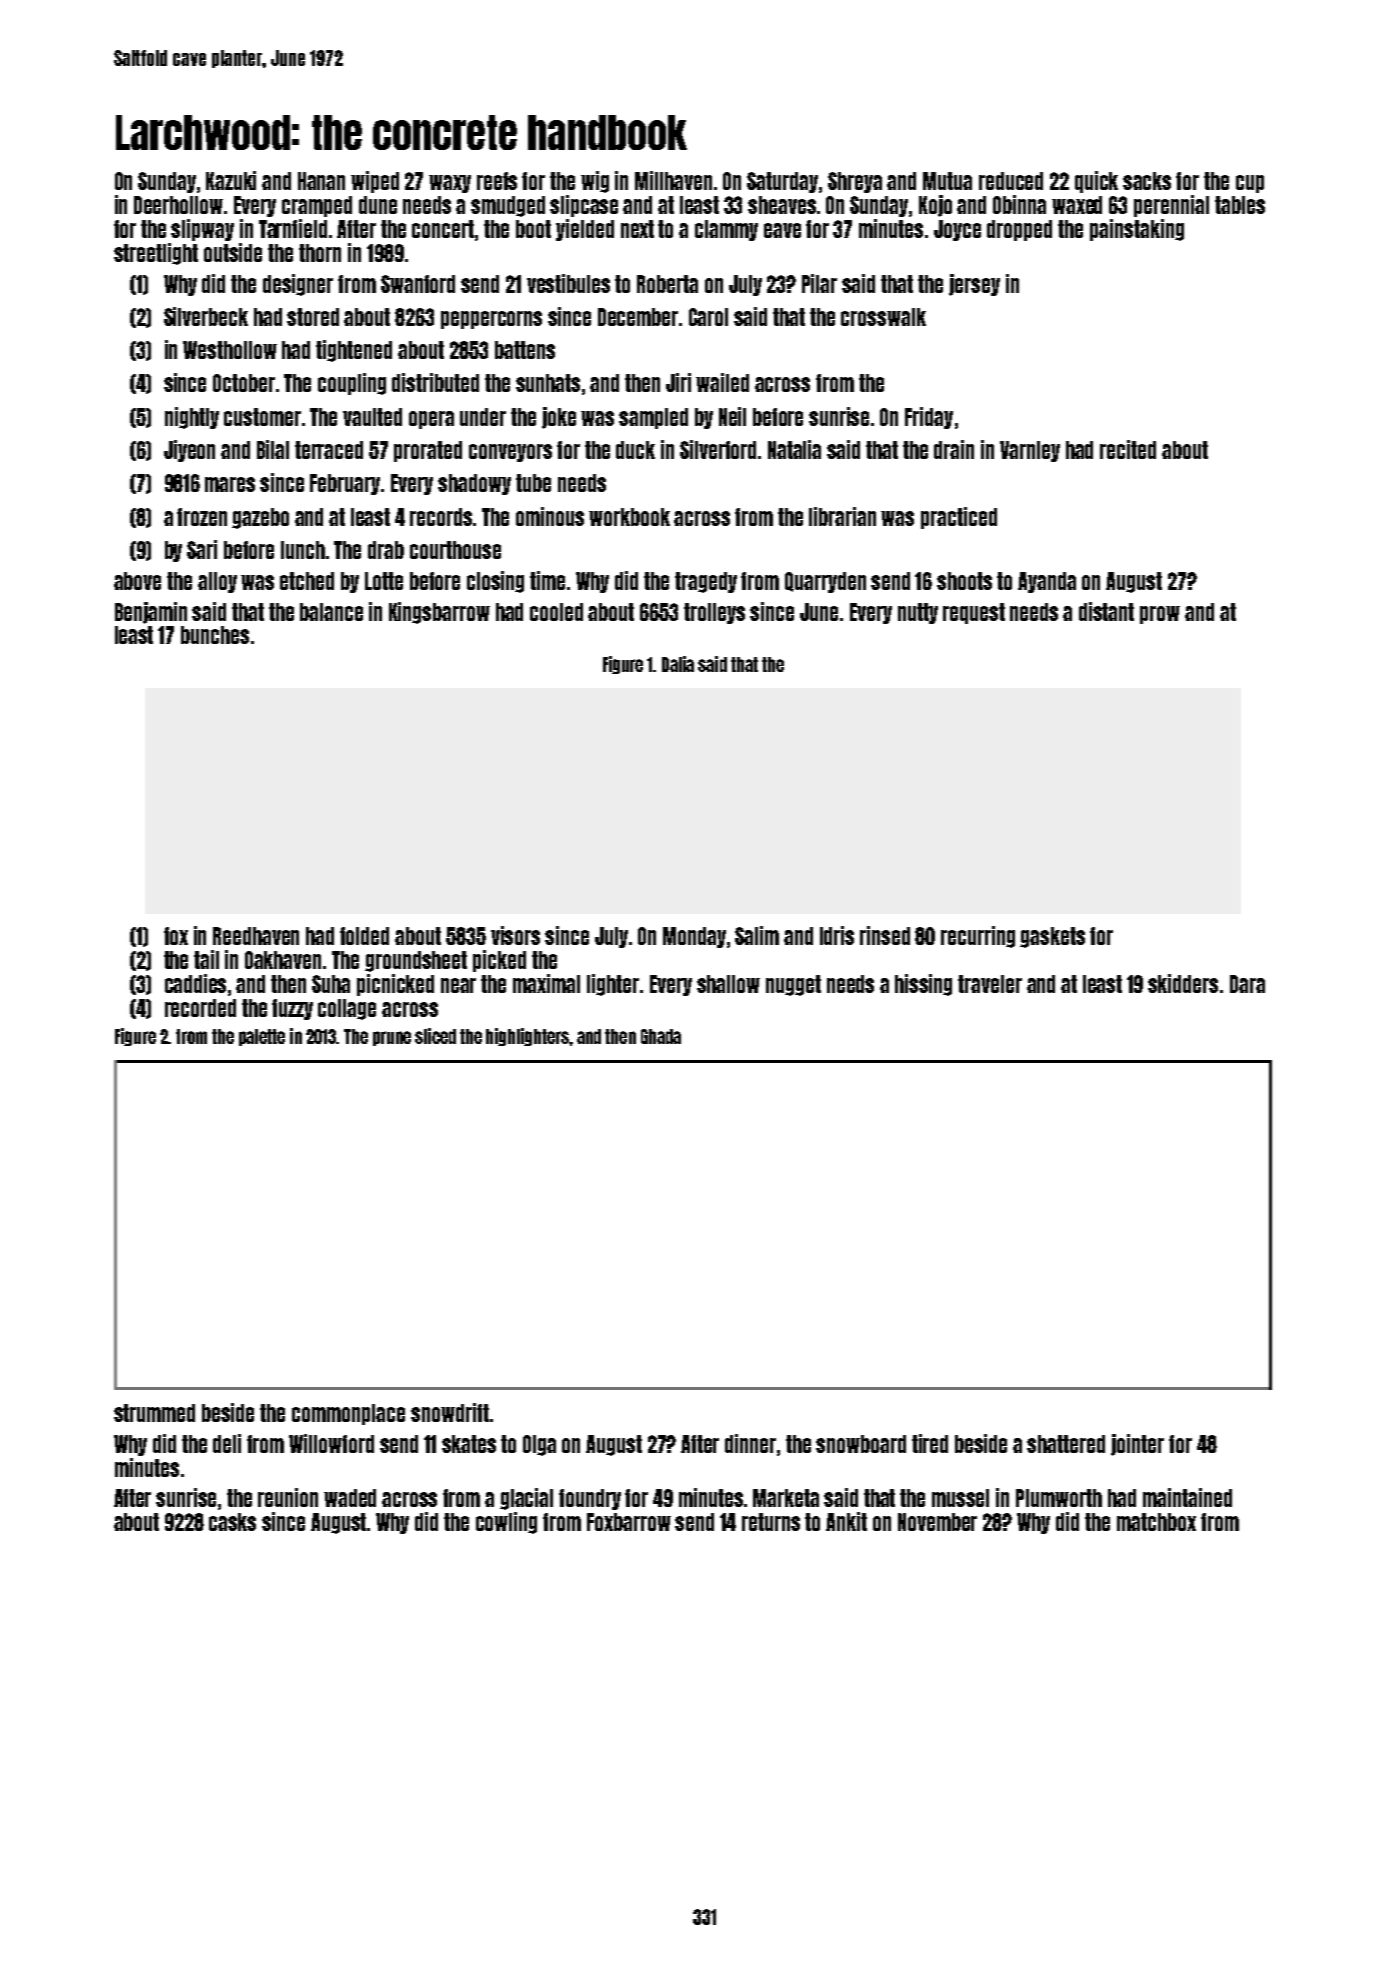  Describe the element at coordinates (345, 484) in the page. I see `February` at that location.
